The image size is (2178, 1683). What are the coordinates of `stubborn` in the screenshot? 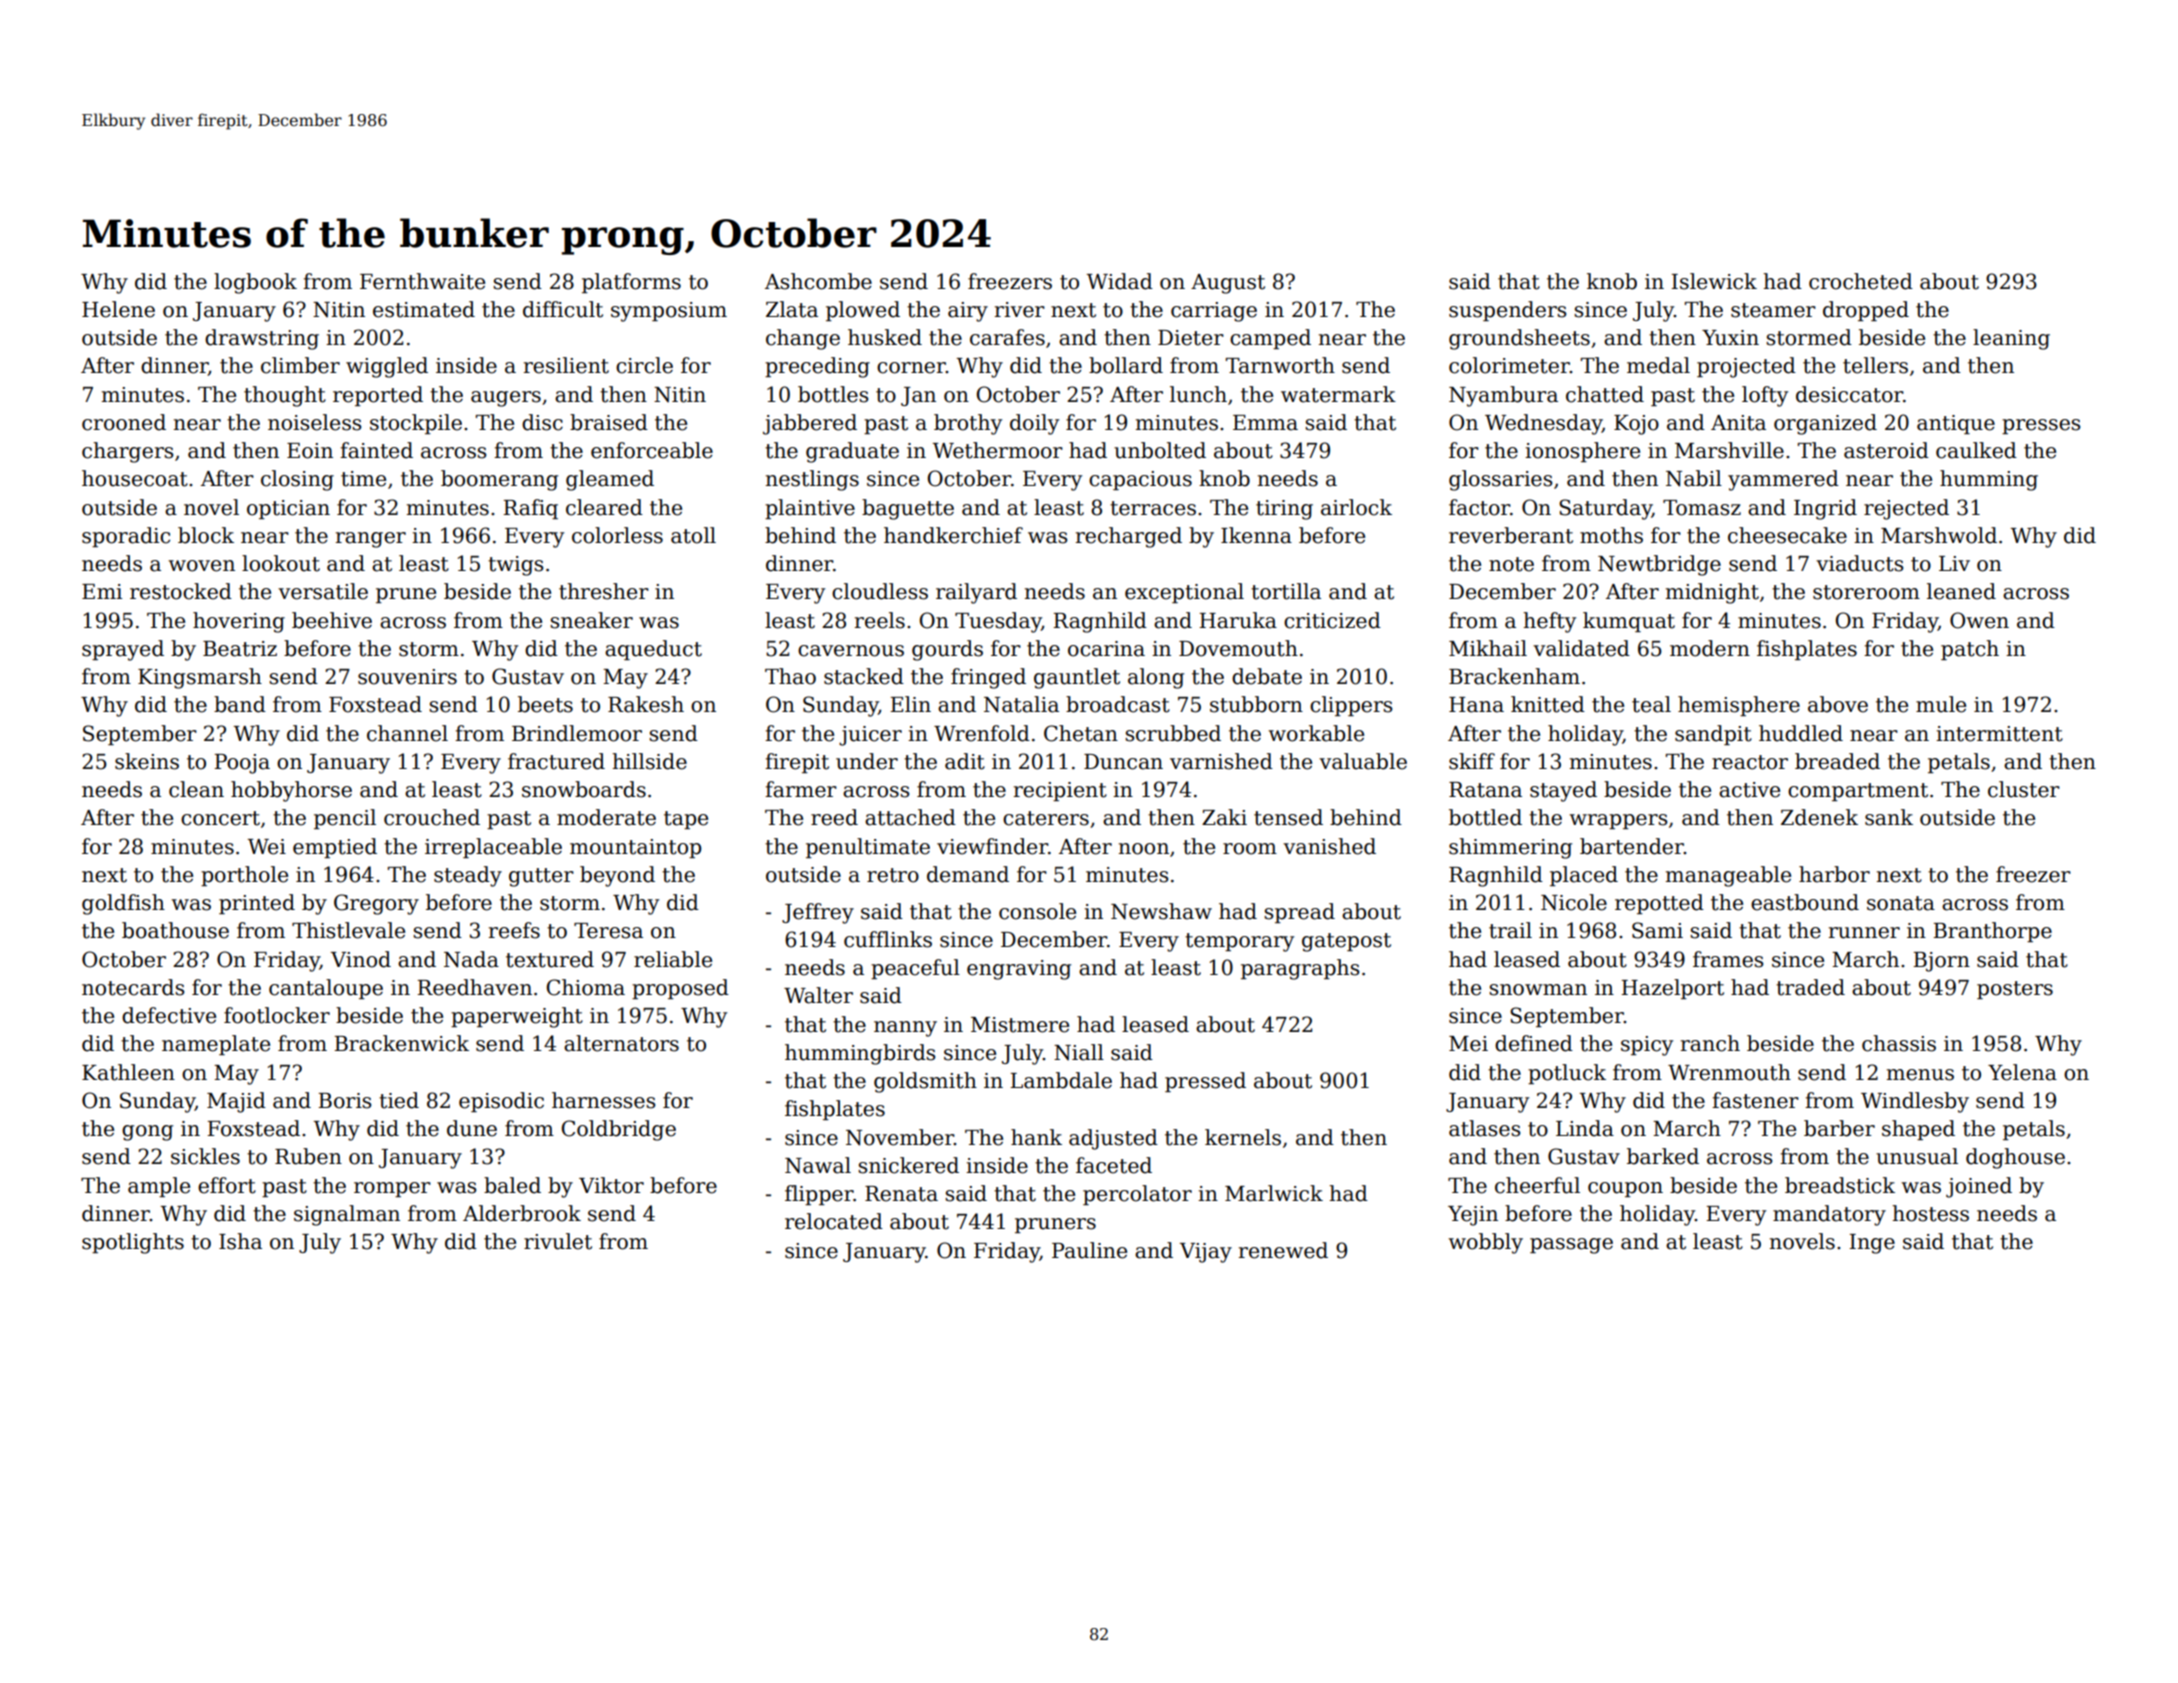 It's located at (1256, 704).
